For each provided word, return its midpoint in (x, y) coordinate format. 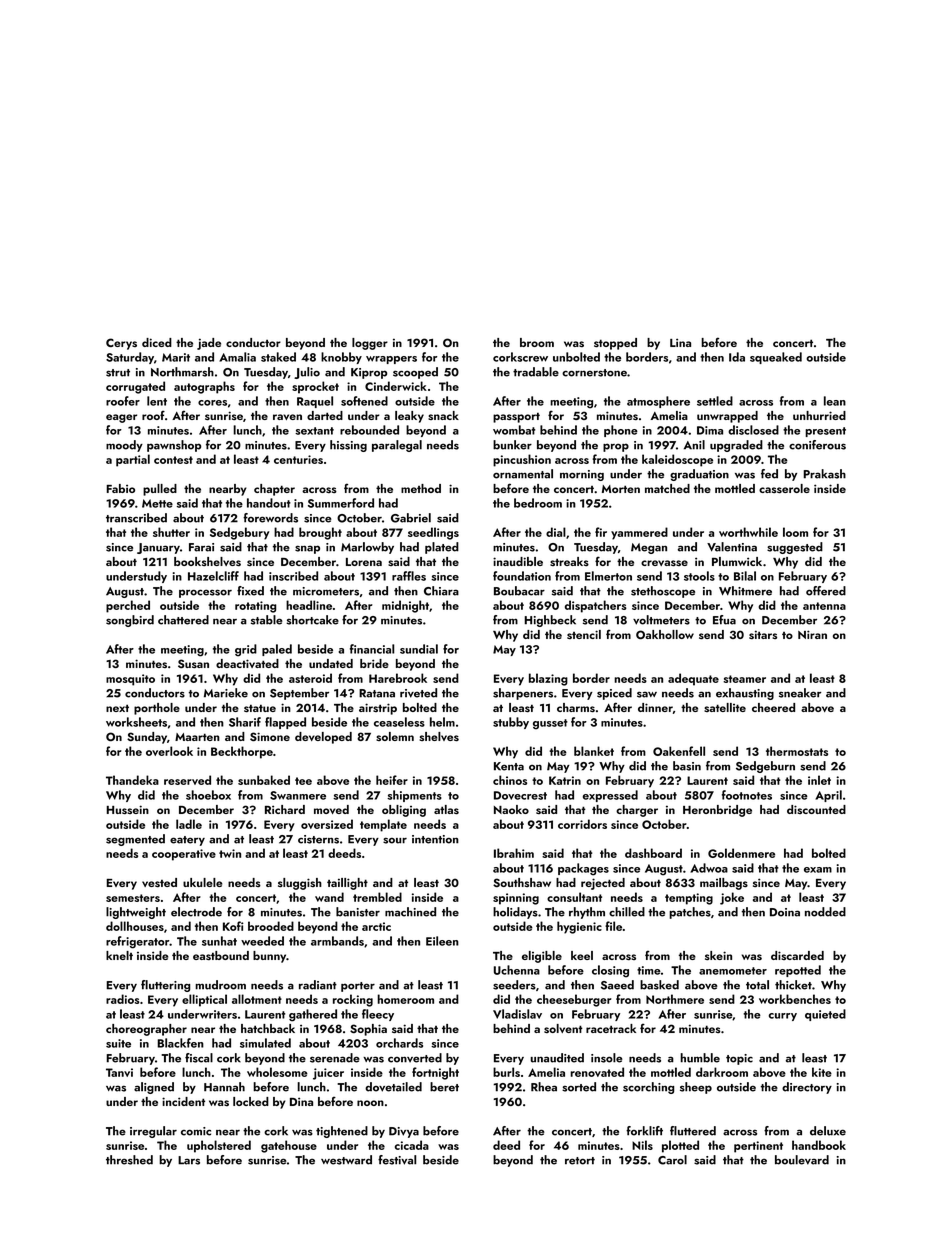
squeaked (776, 358)
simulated (265, 1043)
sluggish (300, 884)
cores (212, 403)
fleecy (378, 1015)
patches (690, 913)
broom (537, 342)
